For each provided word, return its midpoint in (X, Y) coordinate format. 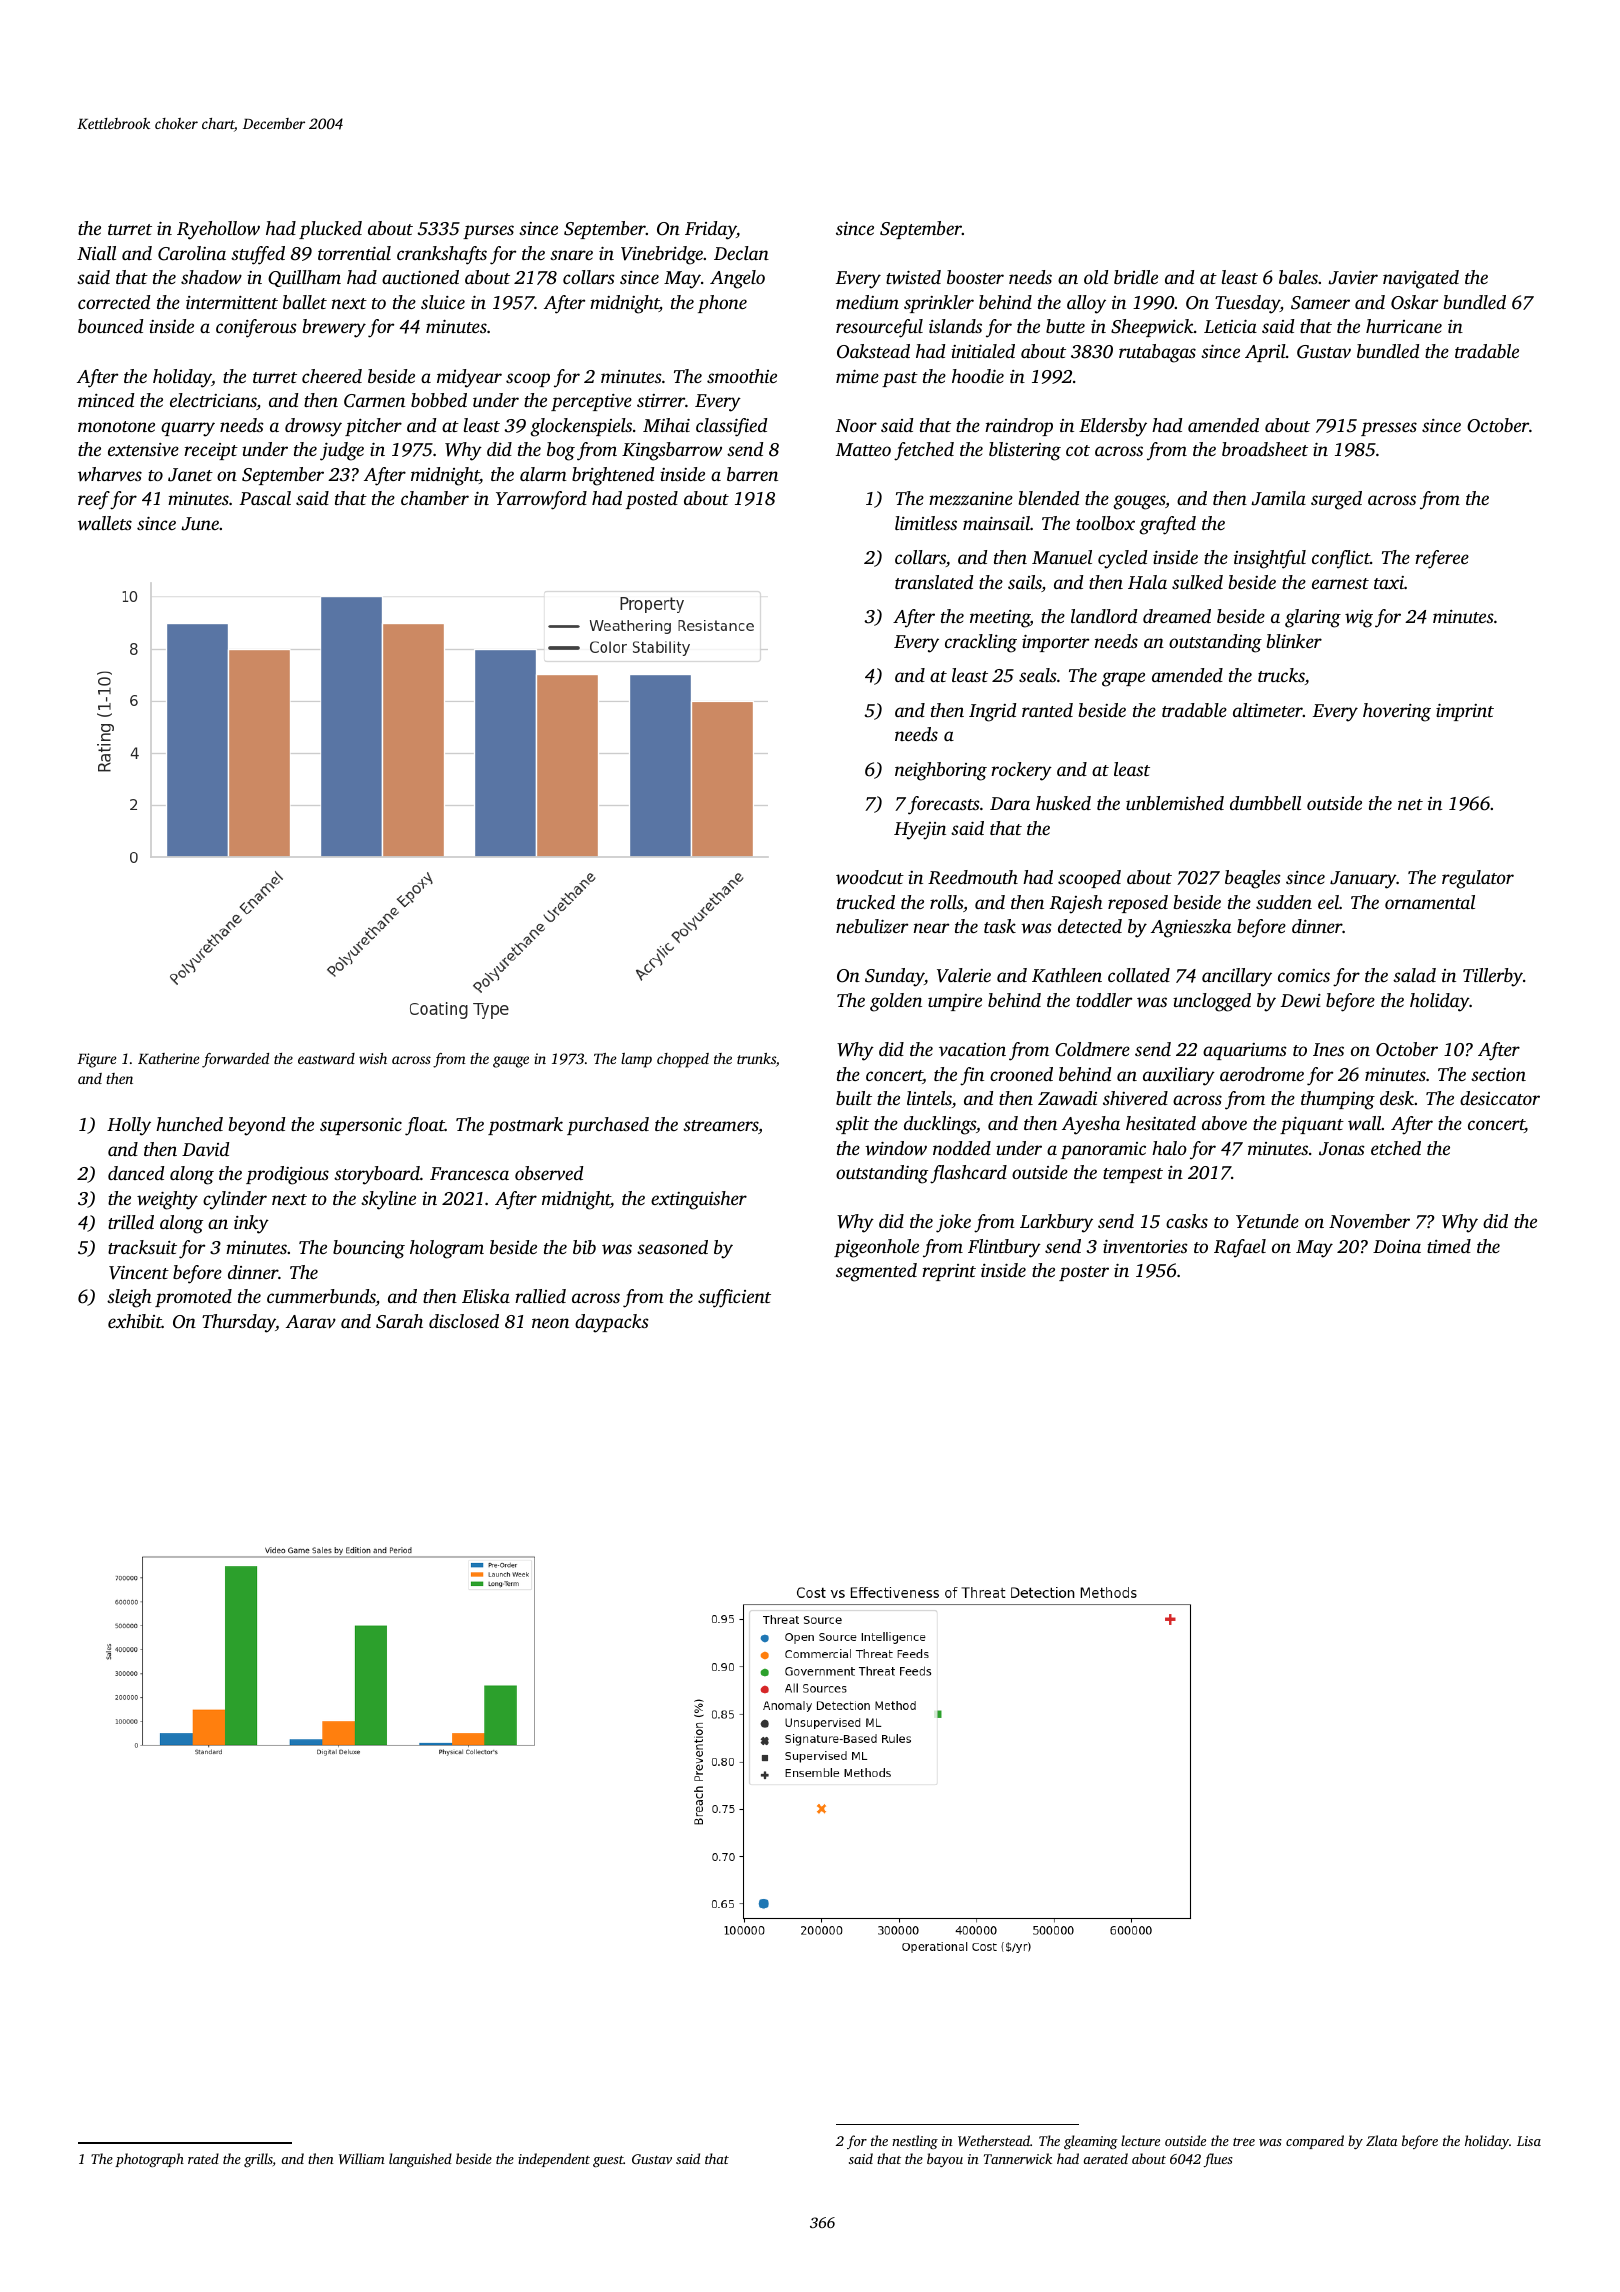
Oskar (1414, 302)
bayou (945, 2160)
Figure (96, 1060)
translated (934, 582)
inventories (1145, 1246)
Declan (741, 253)
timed (1449, 1246)
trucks (1281, 675)
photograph (149, 2160)
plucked (330, 230)
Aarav (311, 1321)
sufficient (734, 1298)
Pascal (265, 498)
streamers (720, 1125)
